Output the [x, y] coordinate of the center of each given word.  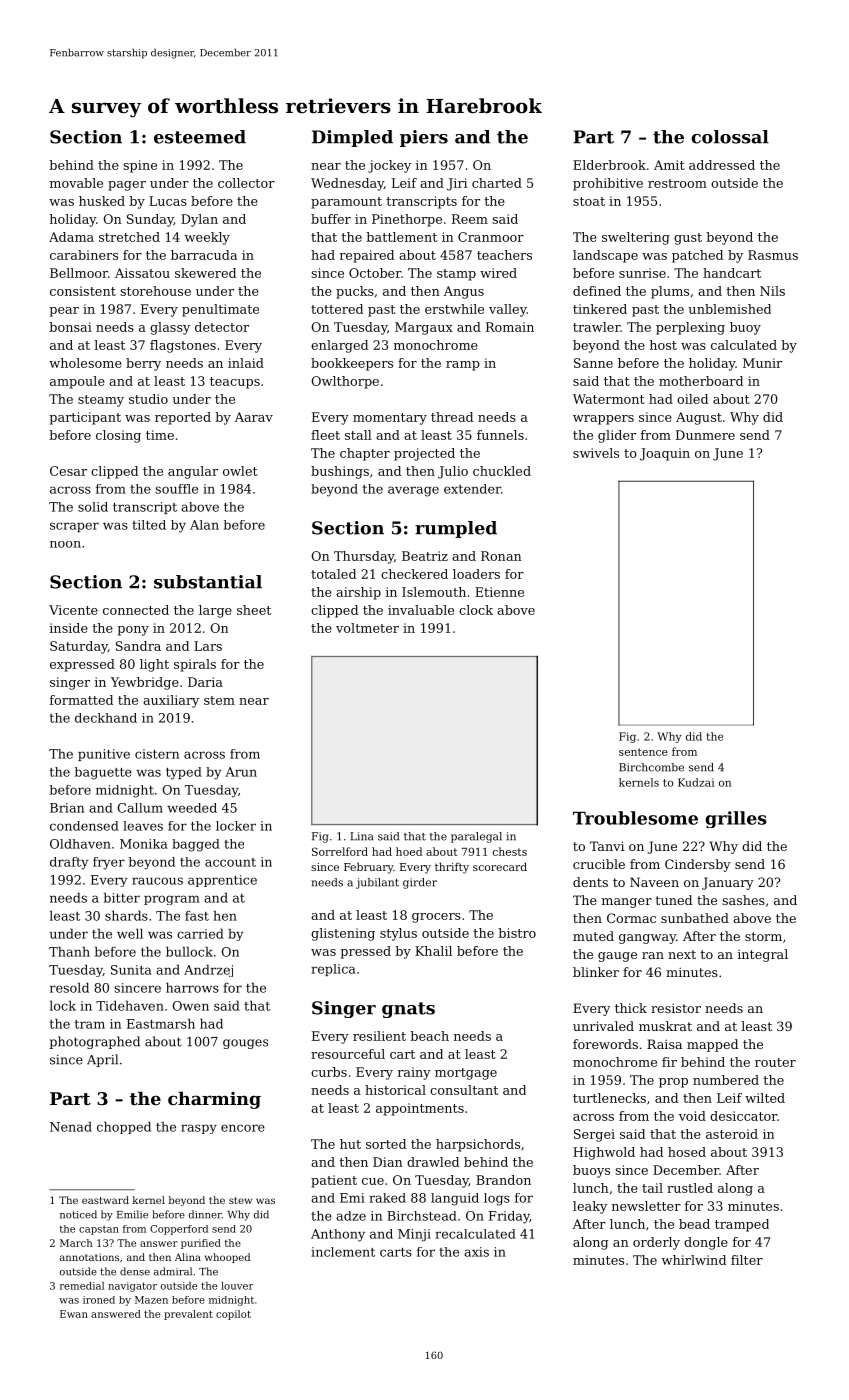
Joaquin [665, 454]
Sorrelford [340, 851]
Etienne [499, 592]
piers [424, 138]
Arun [241, 772]
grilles [736, 819]
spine [140, 166]
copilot [233, 1315]
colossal [730, 137]
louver [237, 1286]
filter [747, 1260]
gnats [408, 1010]
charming [214, 1100]
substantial [208, 582]
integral [763, 955]
